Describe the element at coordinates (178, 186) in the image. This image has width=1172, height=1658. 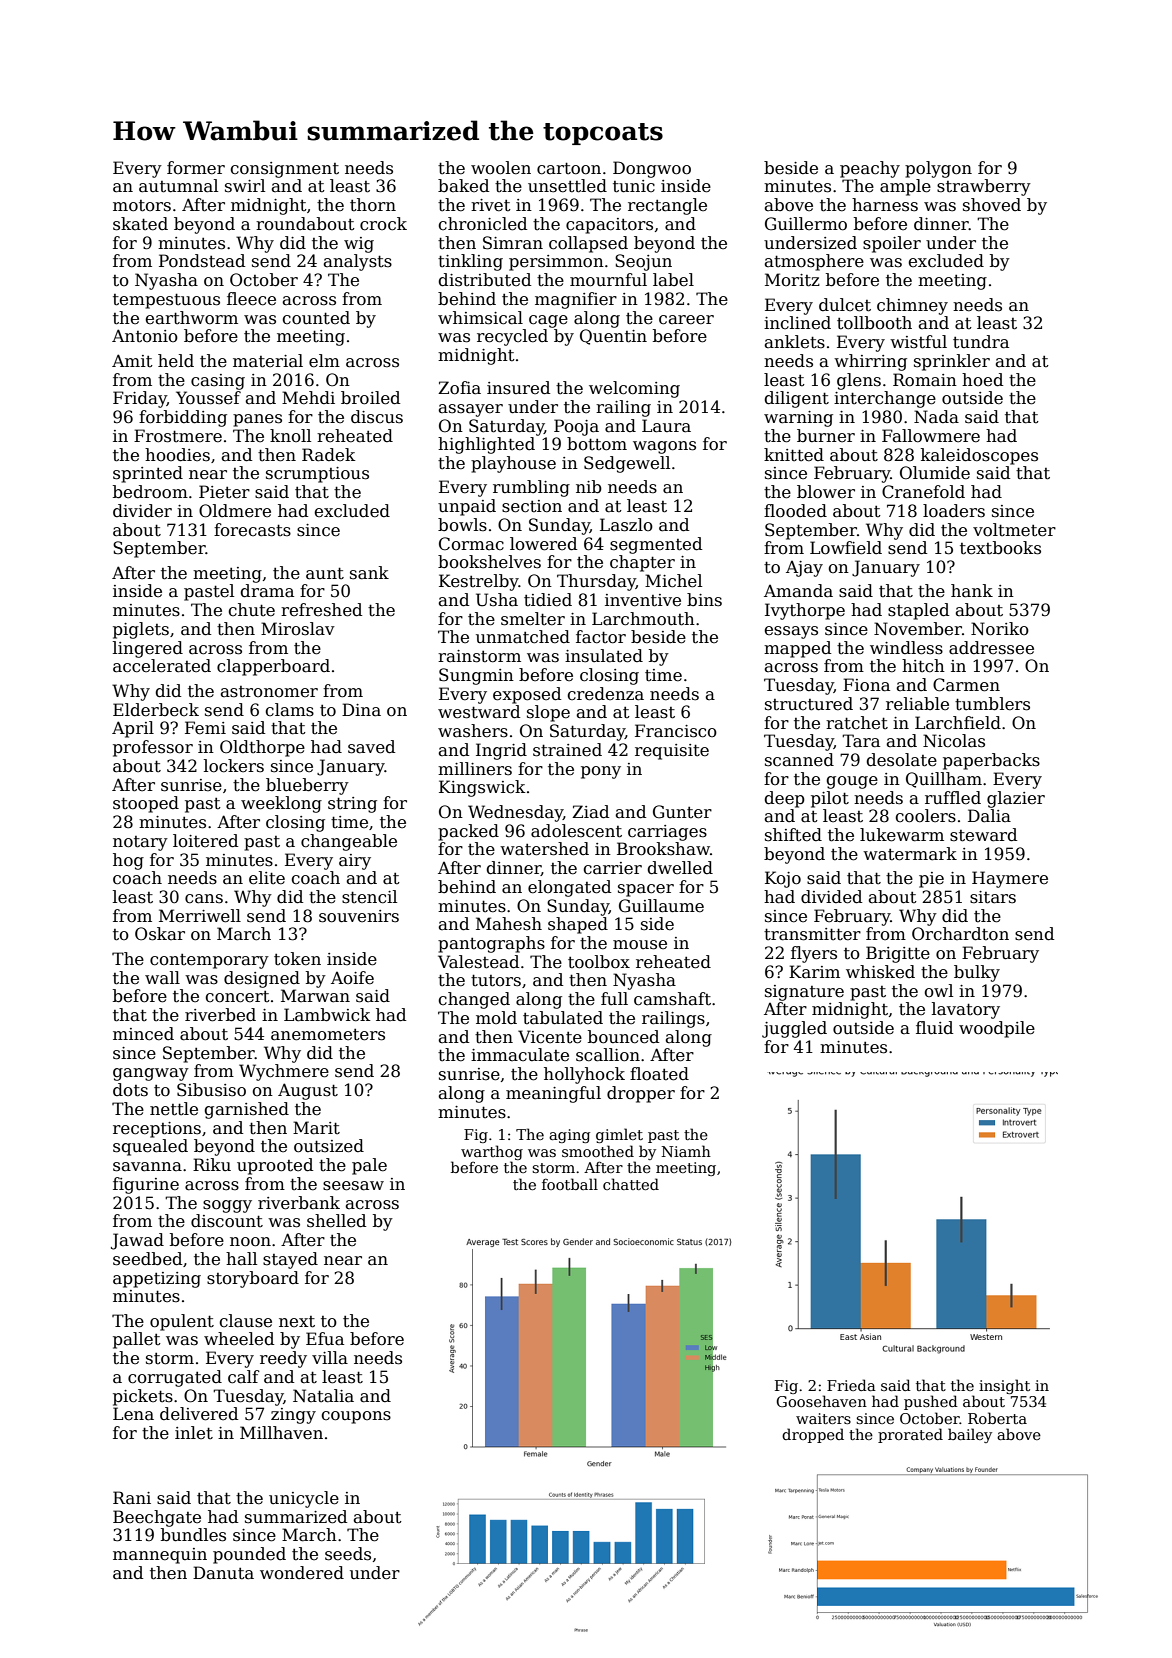
I see `autumnal` at that location.
